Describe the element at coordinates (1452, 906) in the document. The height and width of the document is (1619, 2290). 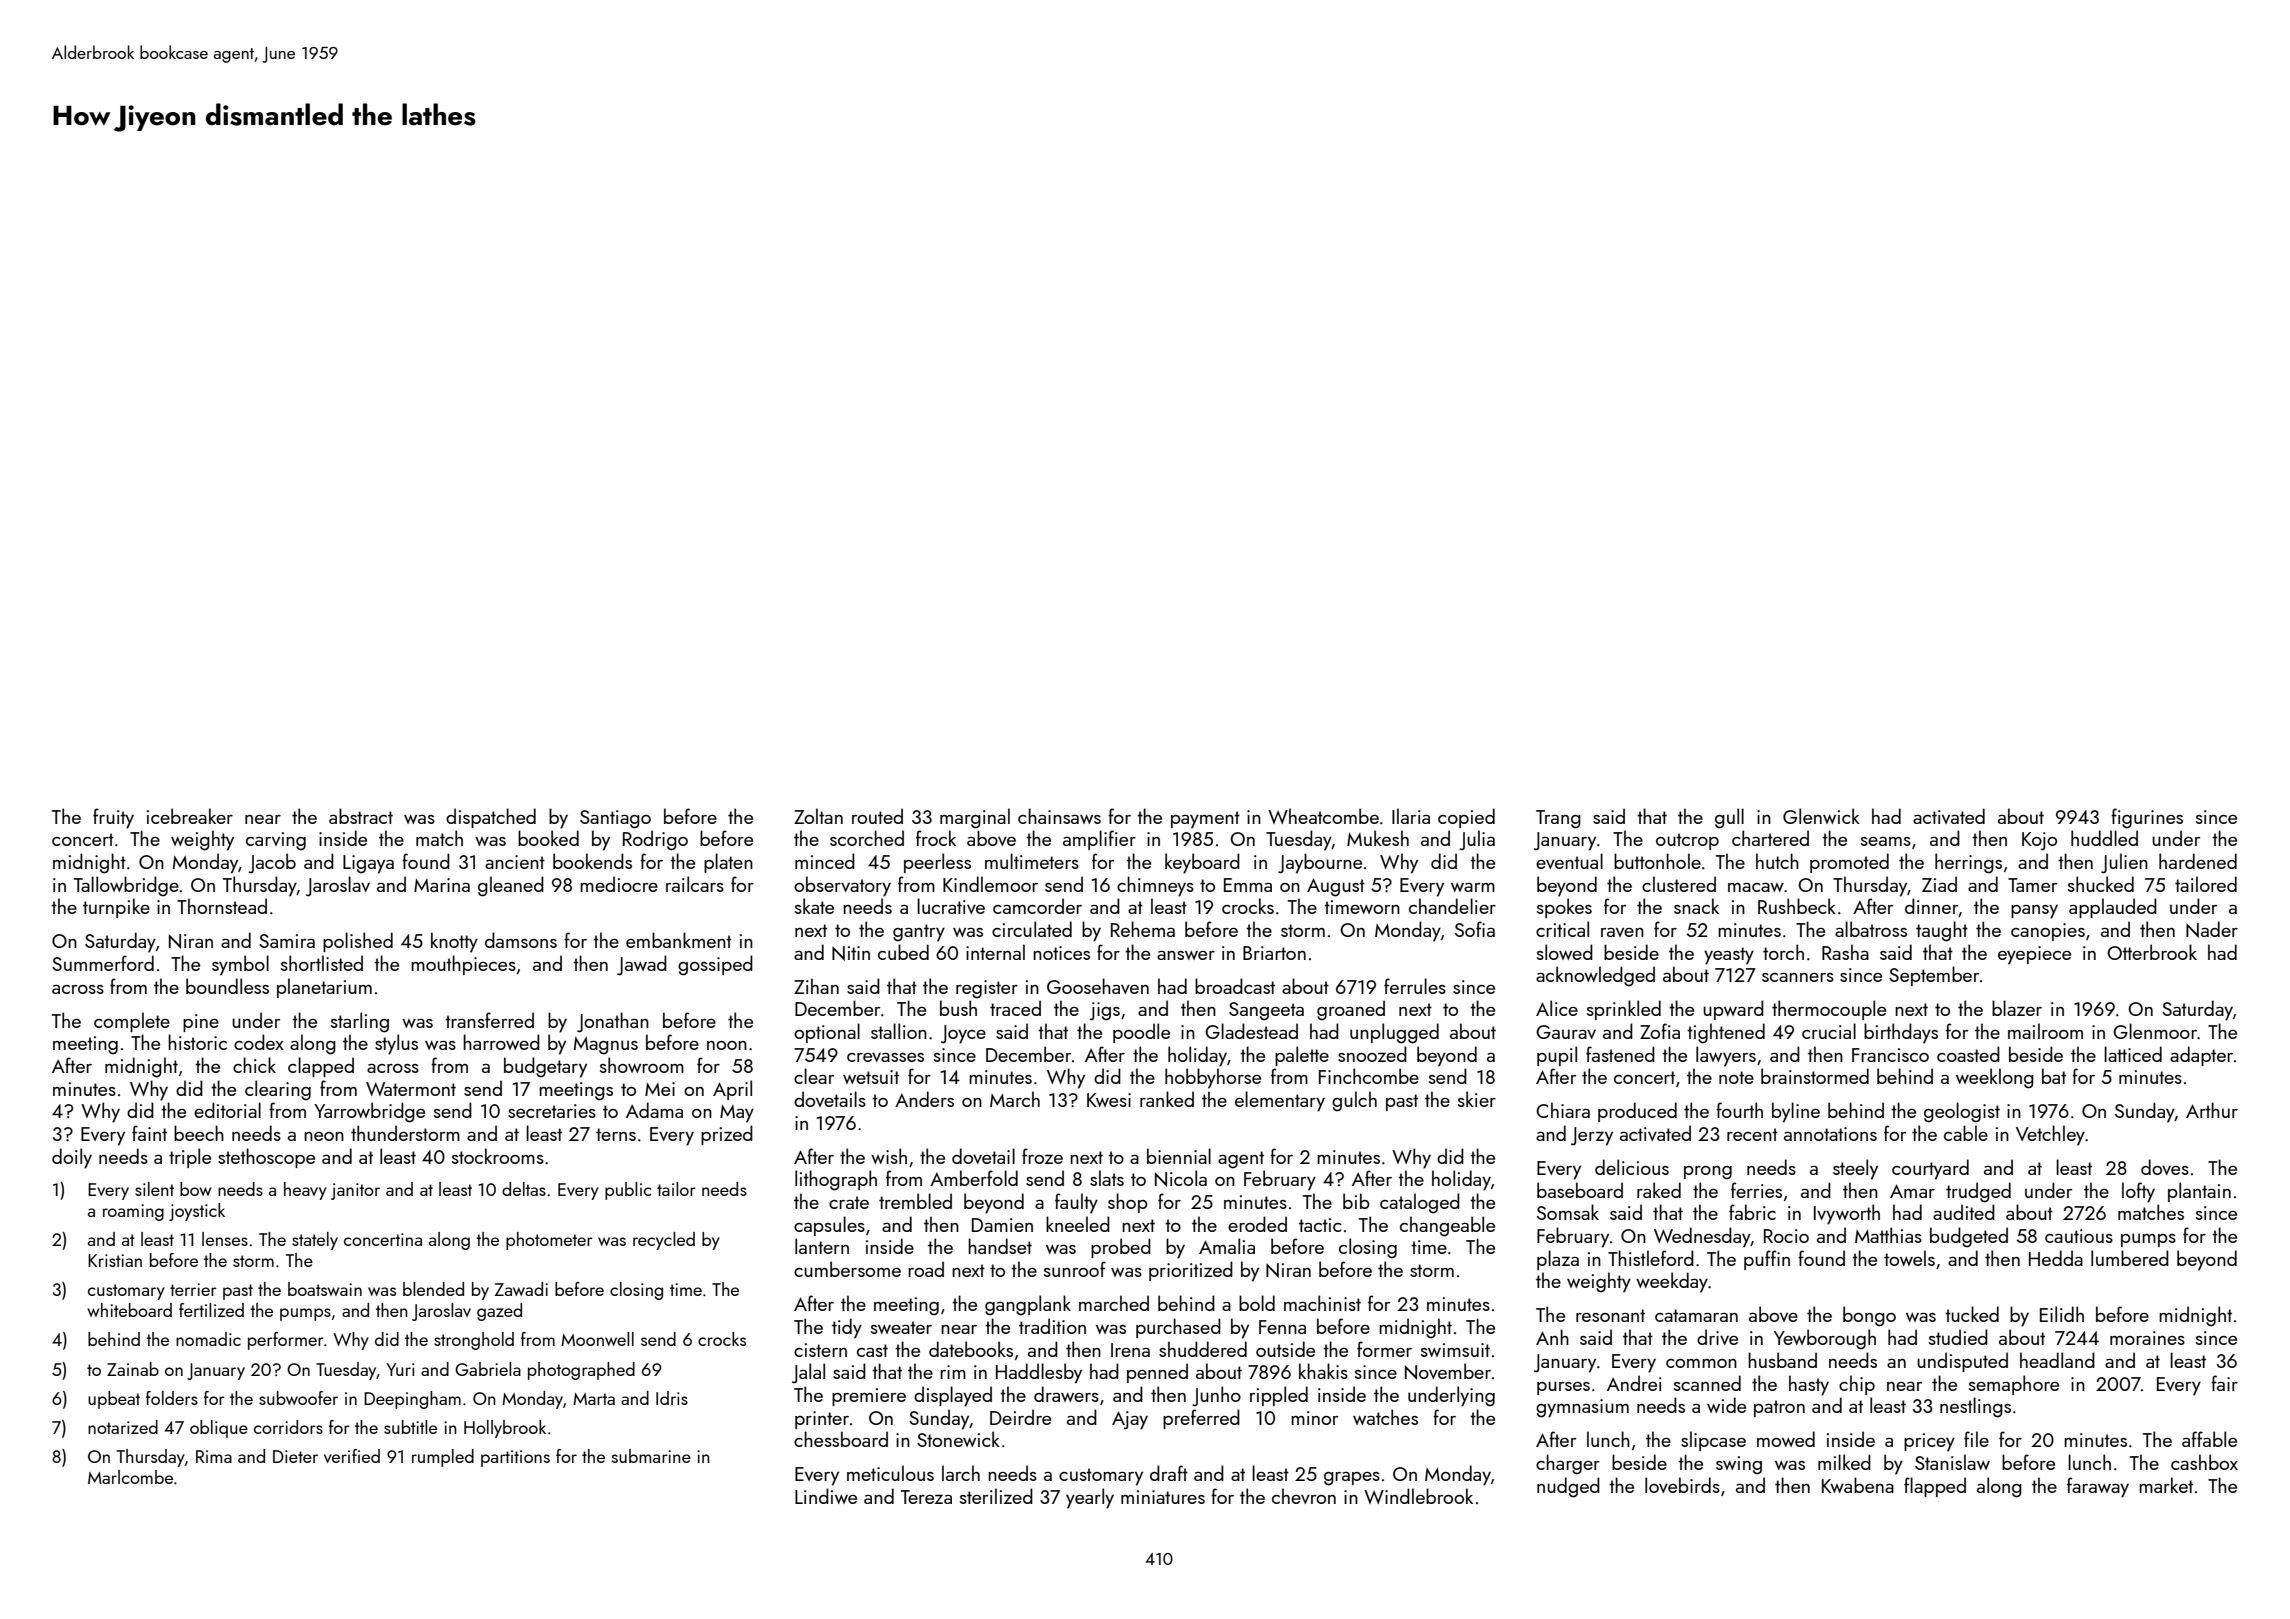
I see `chandelier` at that location.
